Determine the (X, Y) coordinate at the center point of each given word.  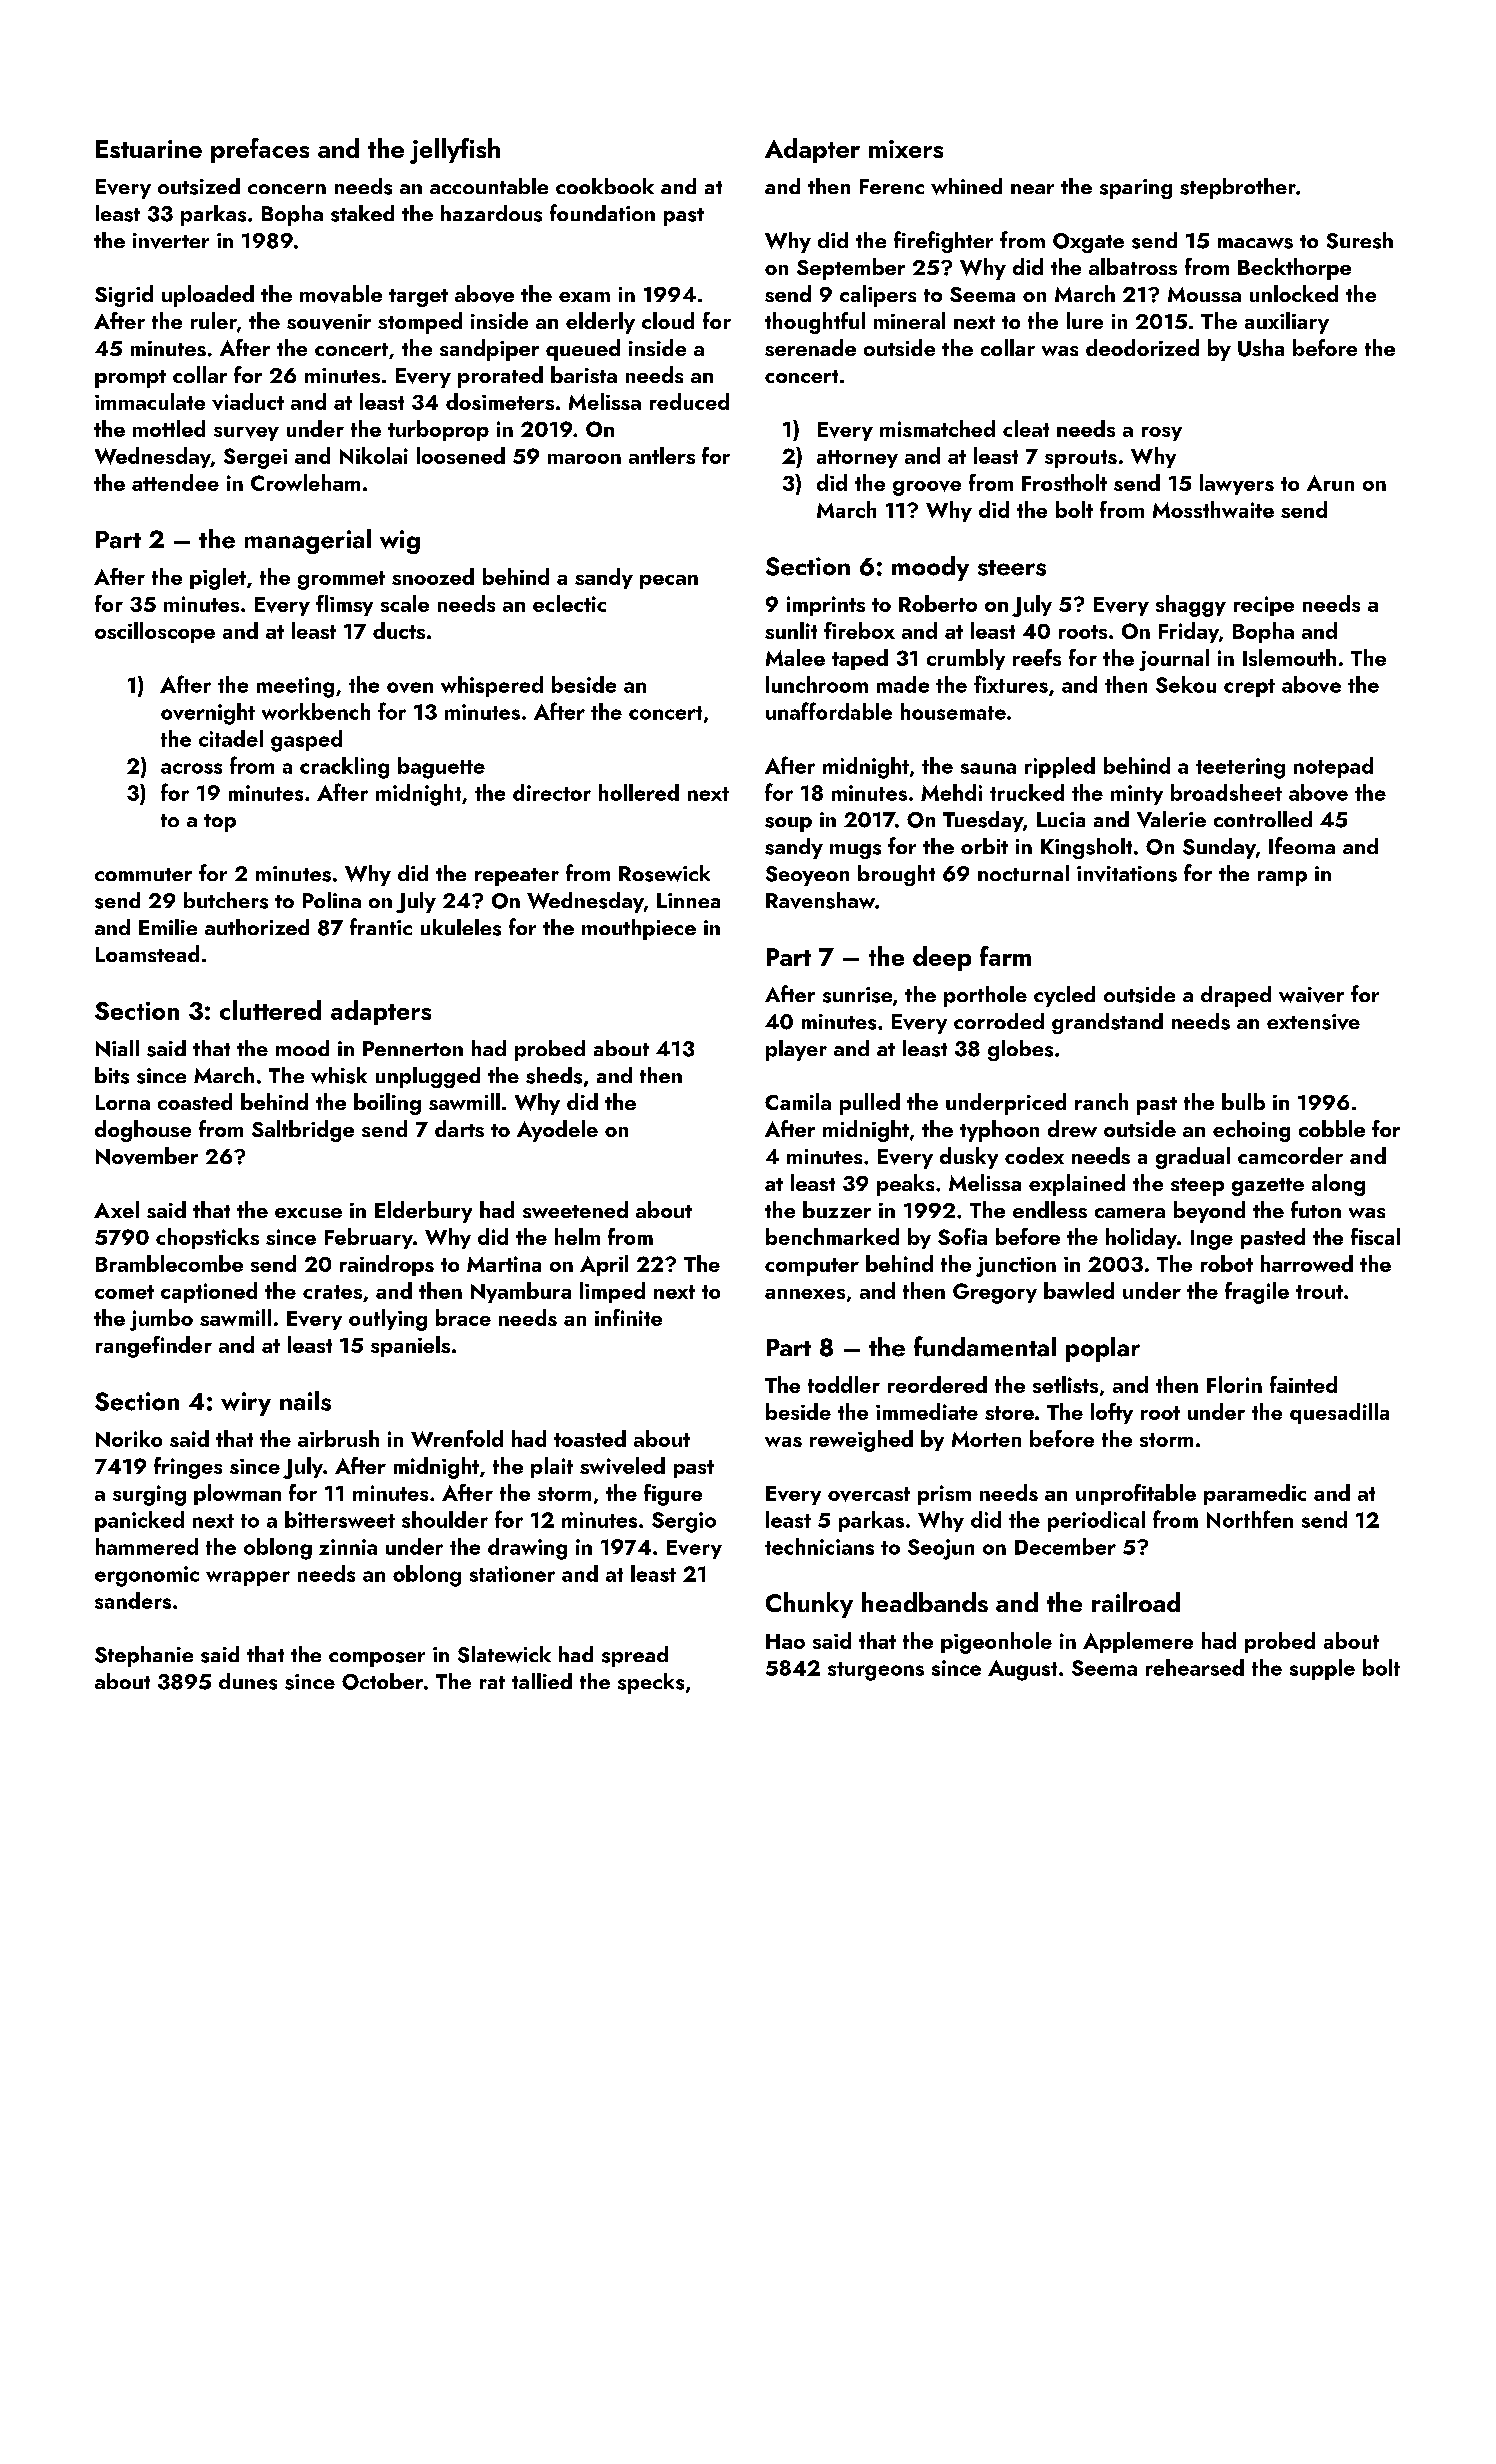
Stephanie (144, 1656)
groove (927, 488)
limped (612, 1292)
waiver (1311, 995)
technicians (819, 1546)
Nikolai (374, 455)
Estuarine (149, 149)
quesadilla (1339, 1413)
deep (942, 958)
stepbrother (1238, 188)
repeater (517, 877)
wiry (246, 1404)
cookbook (605, 186)
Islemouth (1289, 657)
